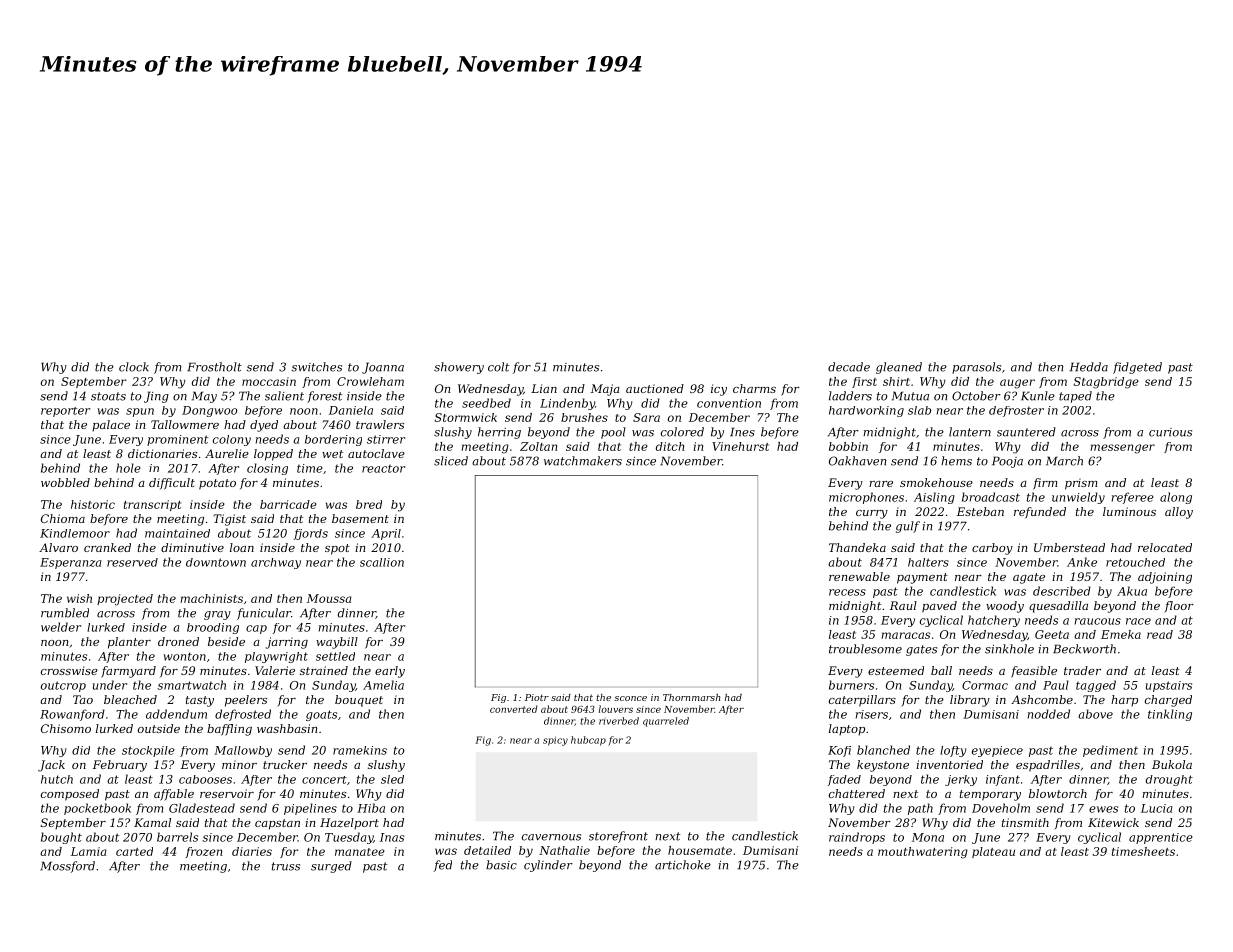  What do you see at coordinates (227, 793) in the page?
I see `reservoir` at bounding box center [227, 793].
